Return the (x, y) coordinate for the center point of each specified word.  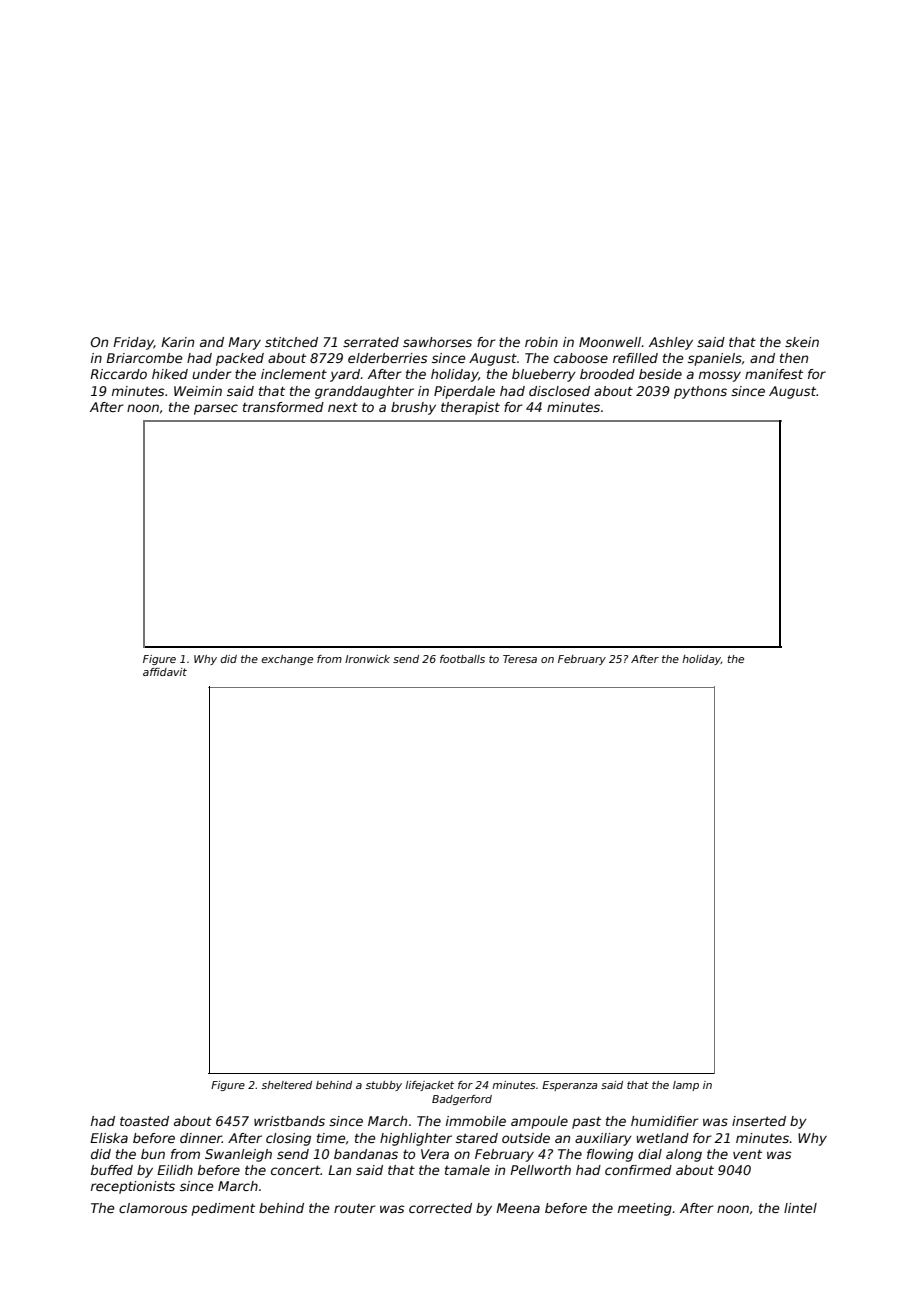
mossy (720, 376)
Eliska (109, 1138)
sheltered (287, 1085)
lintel (800, 1208)
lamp (686, 1086)
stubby (384, 1086)
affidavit (165, 672)
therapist (470, 408)
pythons (700, 392)
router (355, 1208)
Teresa (520, 659)
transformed (283, 407)
